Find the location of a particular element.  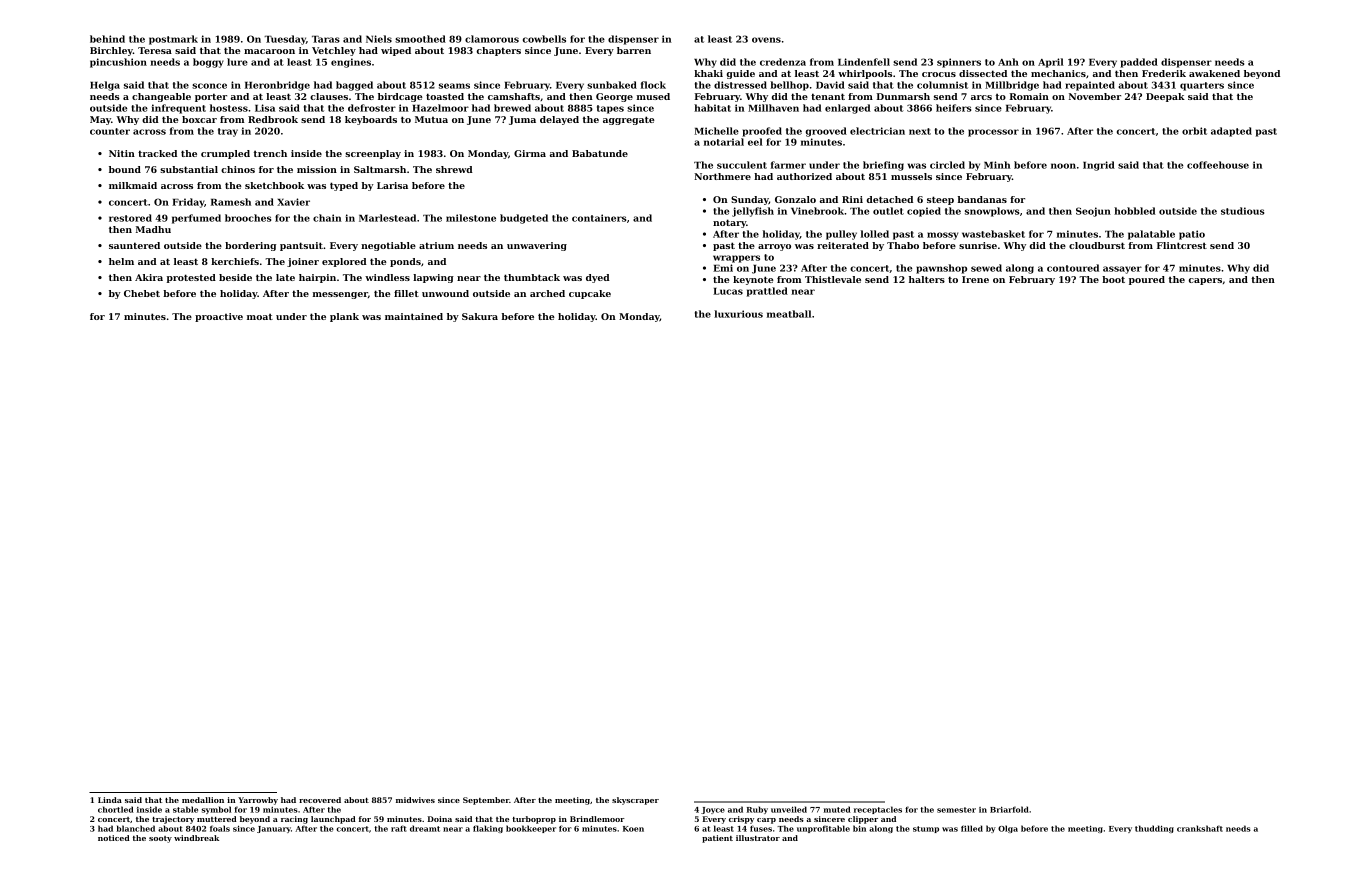

patient is located at coordinates (717, 839).
